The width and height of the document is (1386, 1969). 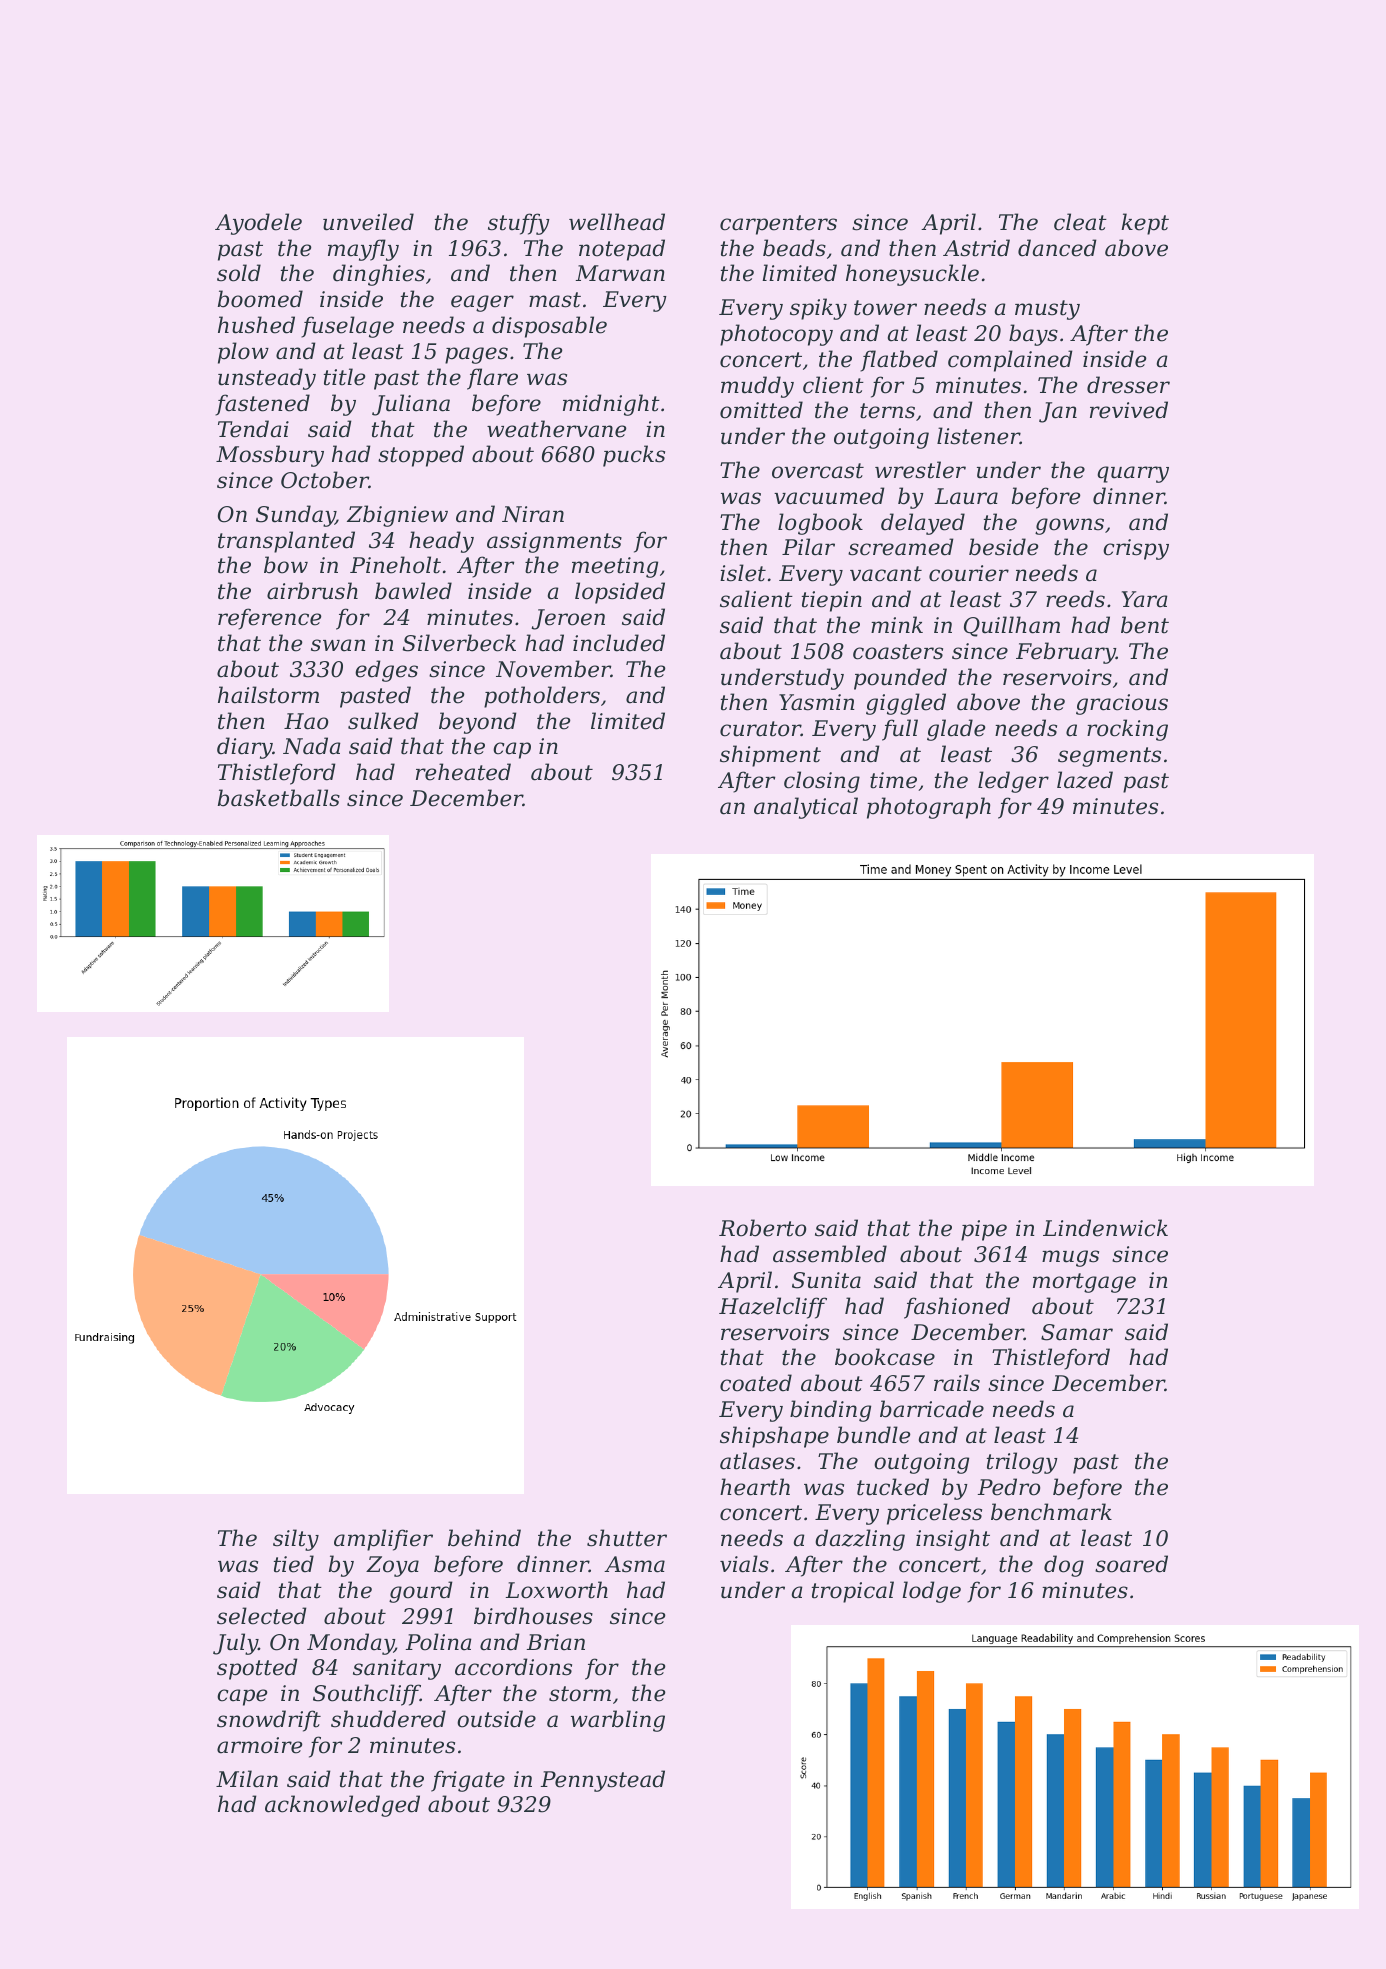 I want to click on sulked, so click(x=383, y=721).
